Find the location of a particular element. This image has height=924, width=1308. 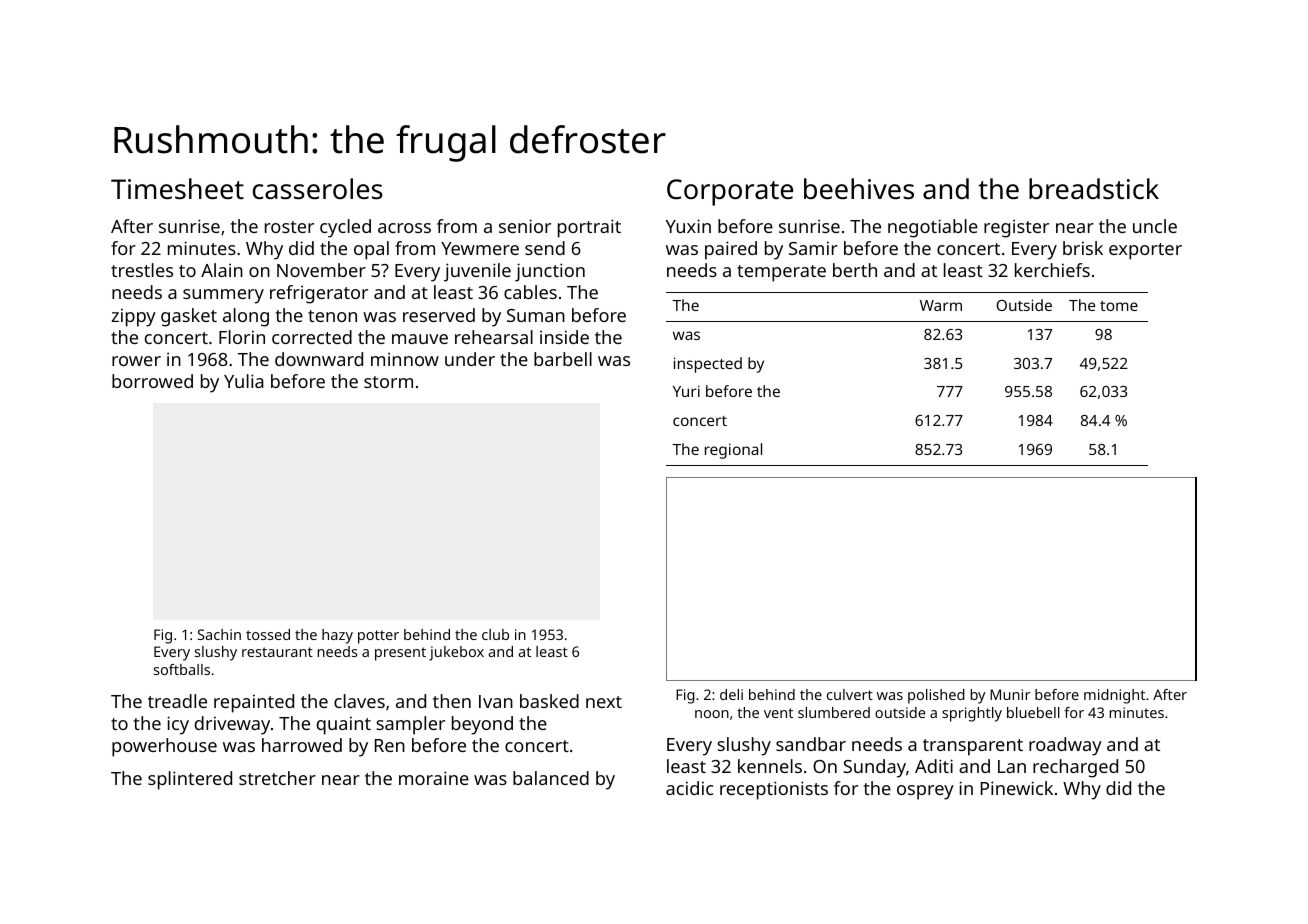

barbell is located at coordinates (563, 359).
